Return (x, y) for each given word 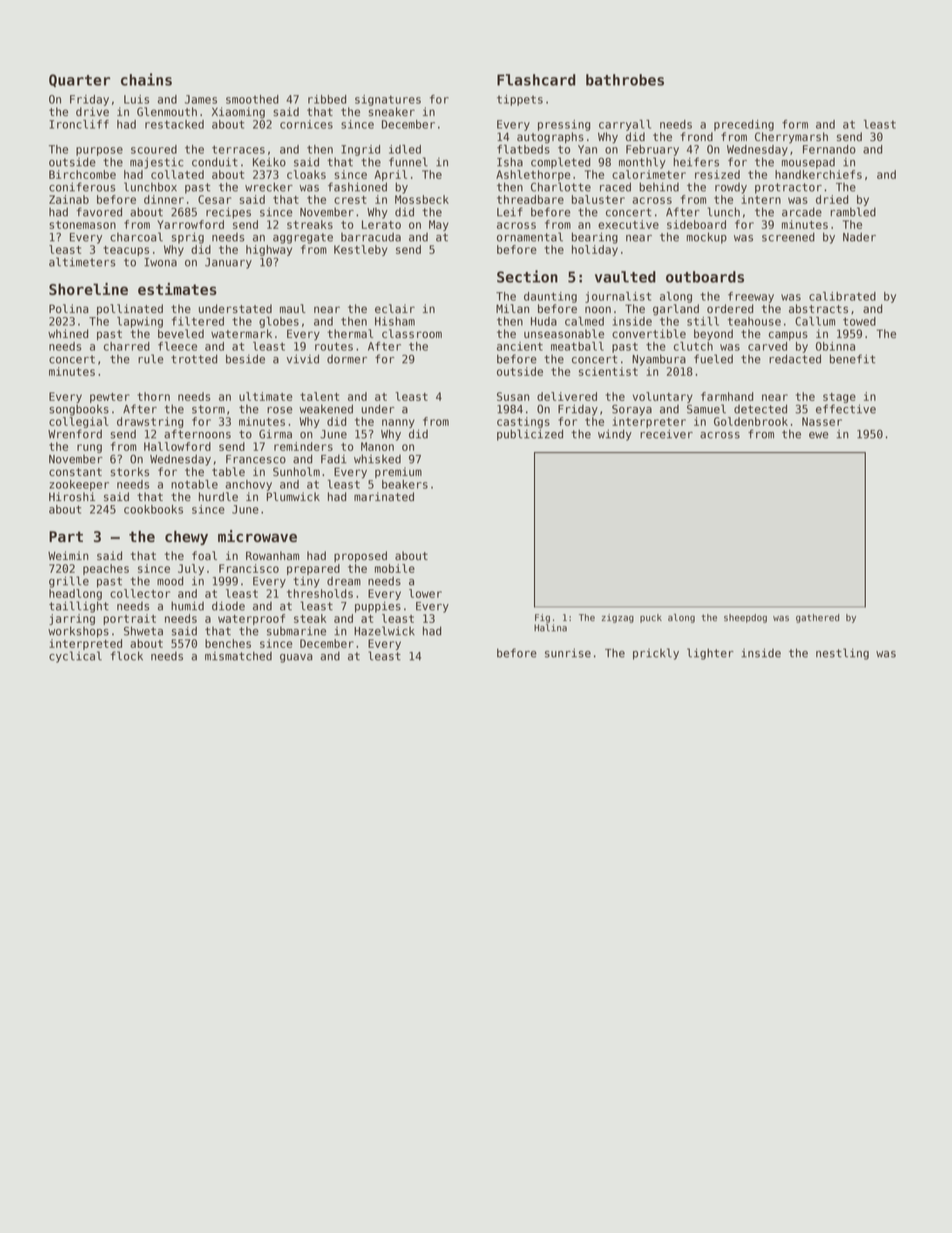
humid (187, 606)
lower (425, 593)
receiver (666, 434)
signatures (388, 100)
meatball (577, 346)
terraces (238, 149)
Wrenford (75, 434)
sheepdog (745, 618)
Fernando (829, 149)
